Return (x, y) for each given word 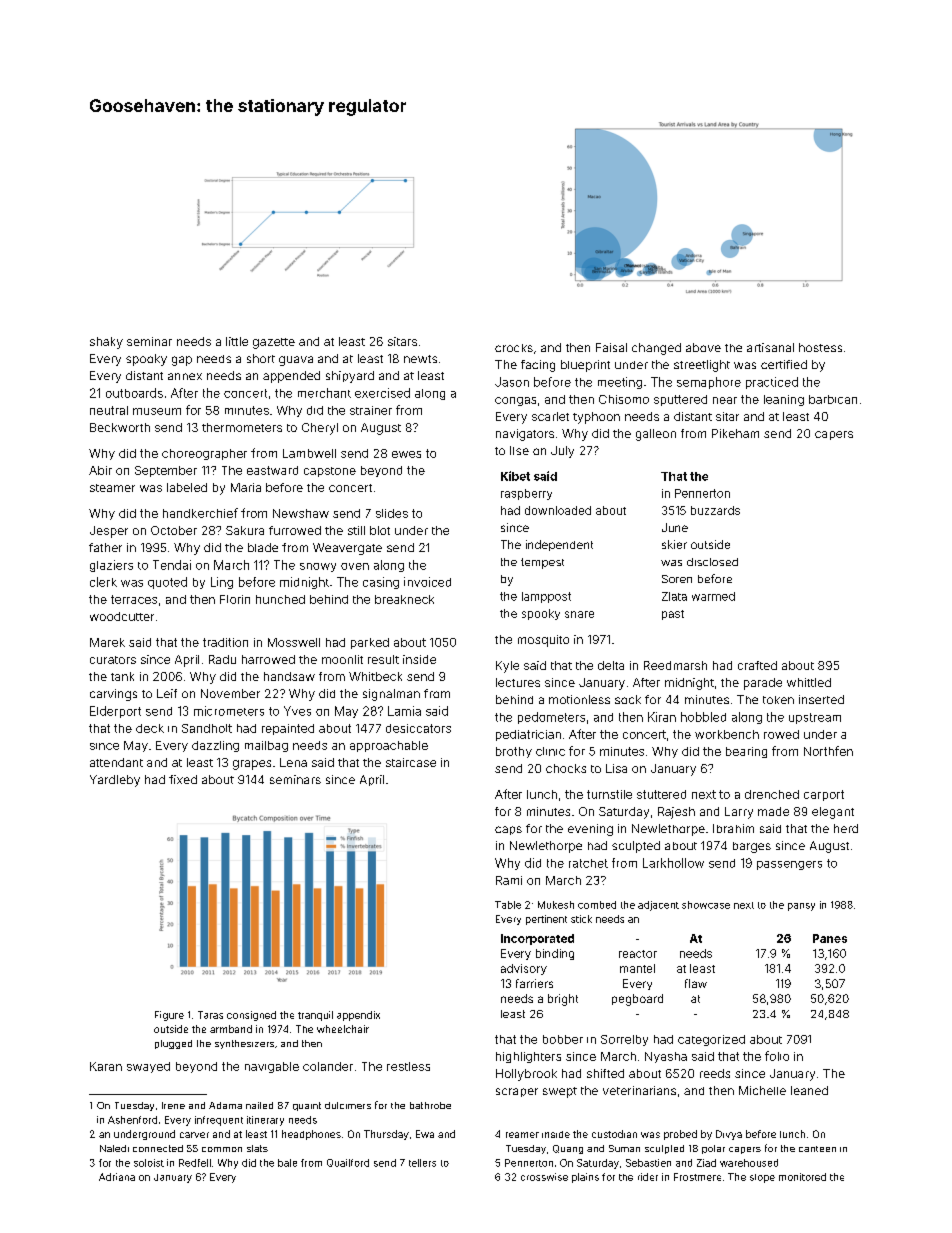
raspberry (526, 494)
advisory (524, 969)
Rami (509, 880)
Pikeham (735, 433)
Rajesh (676, 813)
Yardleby (115, 781)
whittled (809, 682)
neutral (109, 410)
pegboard (637, 1000)
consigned (251, 1016)
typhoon (596, 418)
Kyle (507, 667)
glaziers (111, 566)
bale (287, 1163)
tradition (225, 642)
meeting (620, 383)
